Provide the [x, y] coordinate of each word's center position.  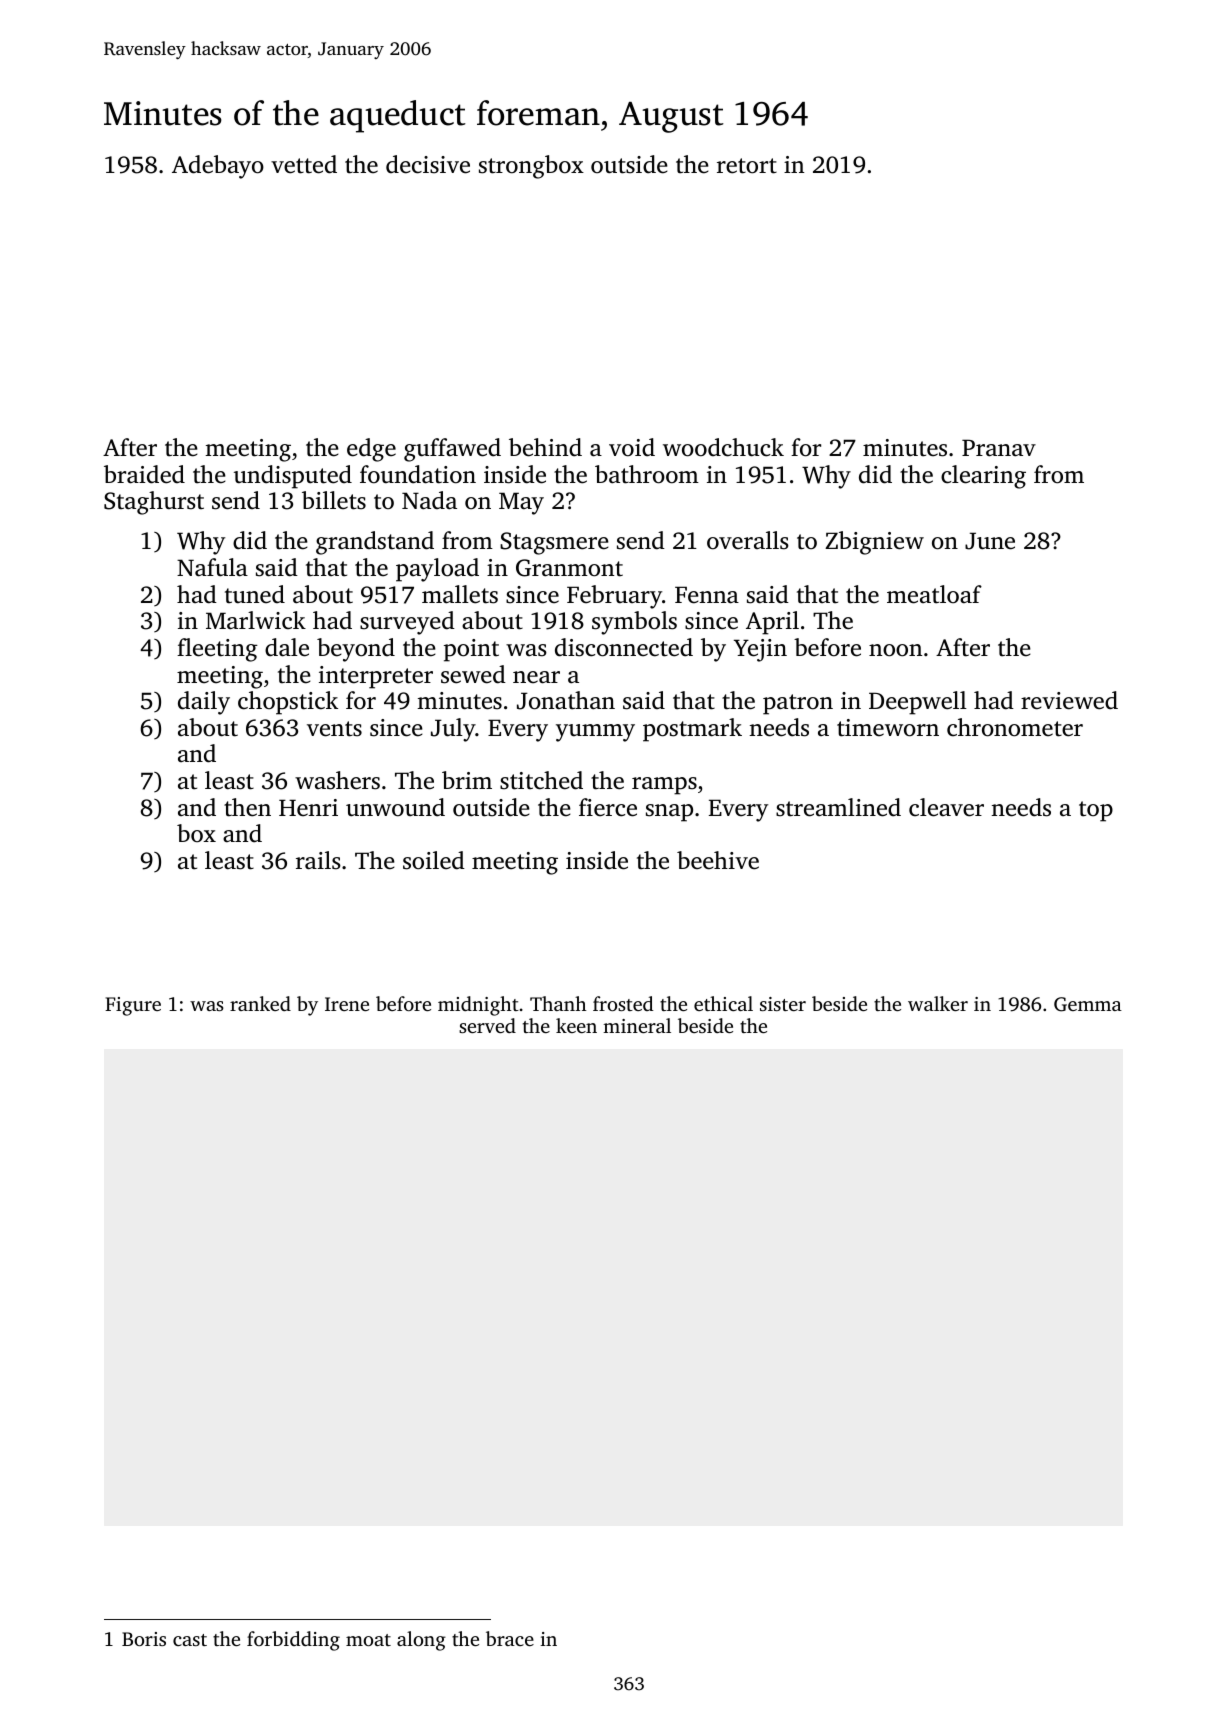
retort [747, 166]
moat [368, 1640]
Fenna [707, 595]
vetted [304, 164]
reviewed [1069, 700]
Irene [347, 1004]
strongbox [531, 167]
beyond [356, 650]
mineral [637, 1025]
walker [938, 1003]
